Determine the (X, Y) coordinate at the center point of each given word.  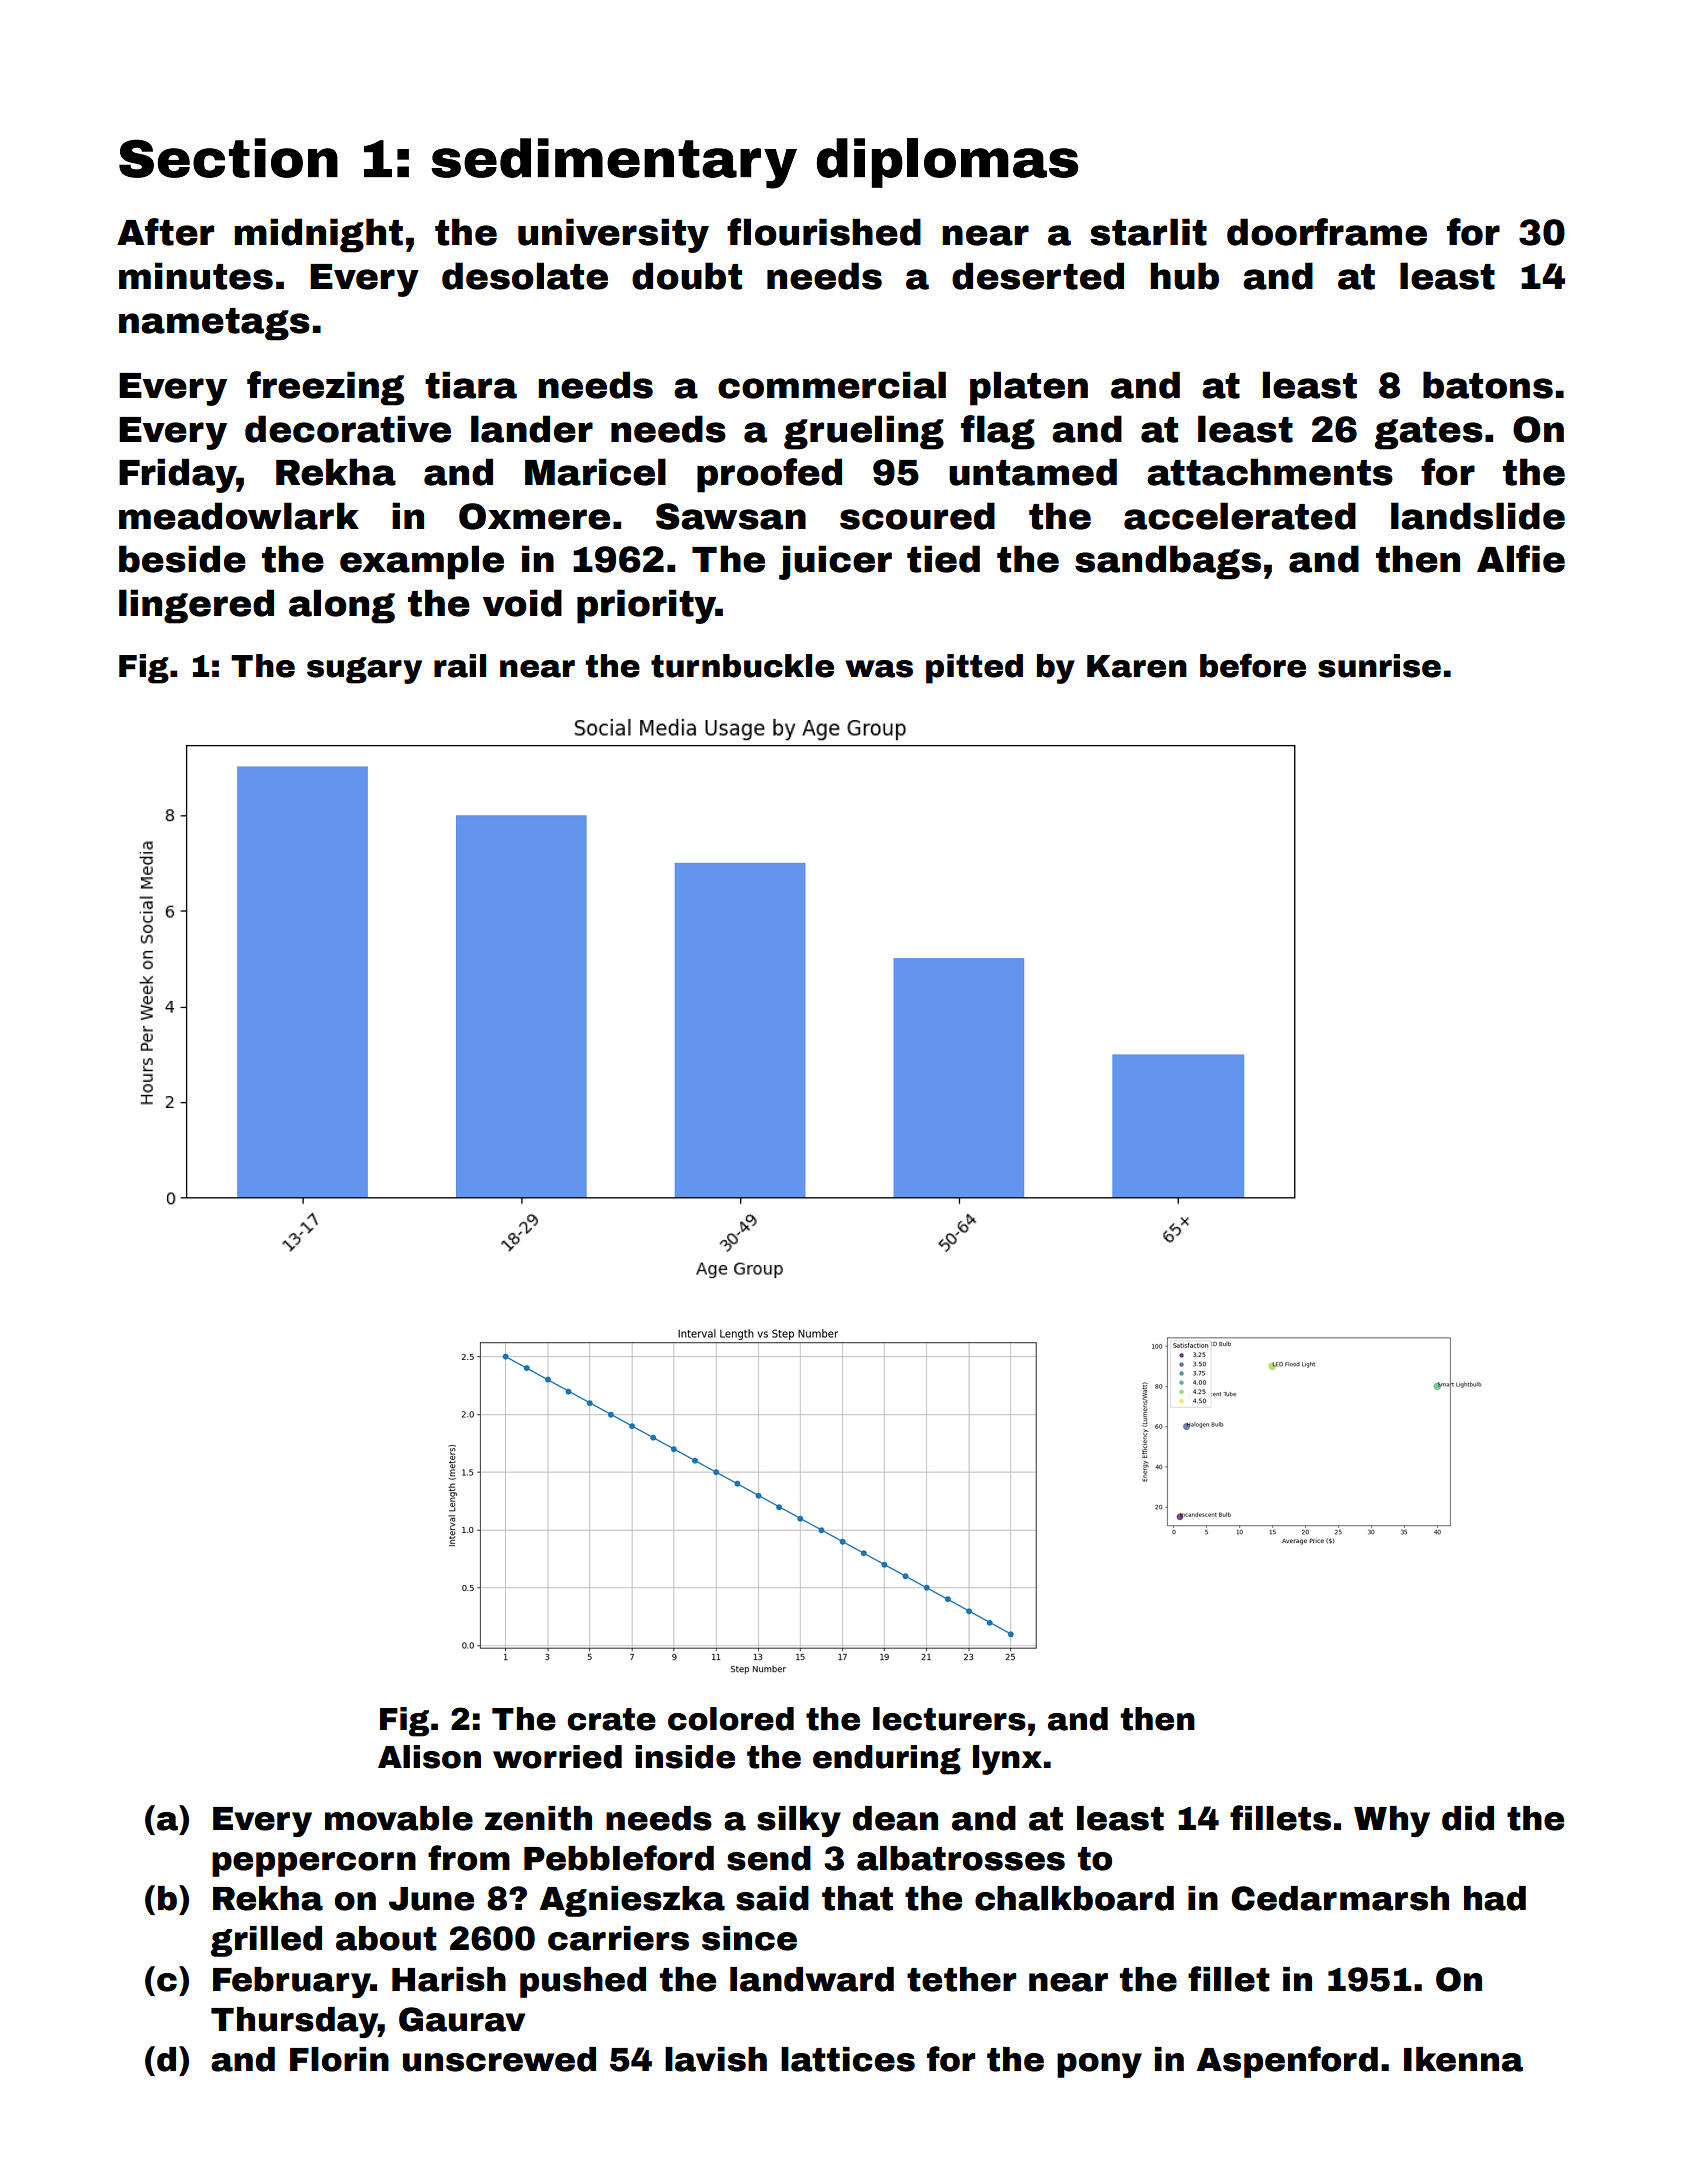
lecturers (949, 1719)
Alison (429, 1757)
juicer (835, 562)
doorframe (1327, 232)
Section (228, 158)
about (386, 1938)
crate (611, 1719)
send (769, 1858)
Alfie (1521, 559)
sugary (364, 670)
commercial (832, 385)
